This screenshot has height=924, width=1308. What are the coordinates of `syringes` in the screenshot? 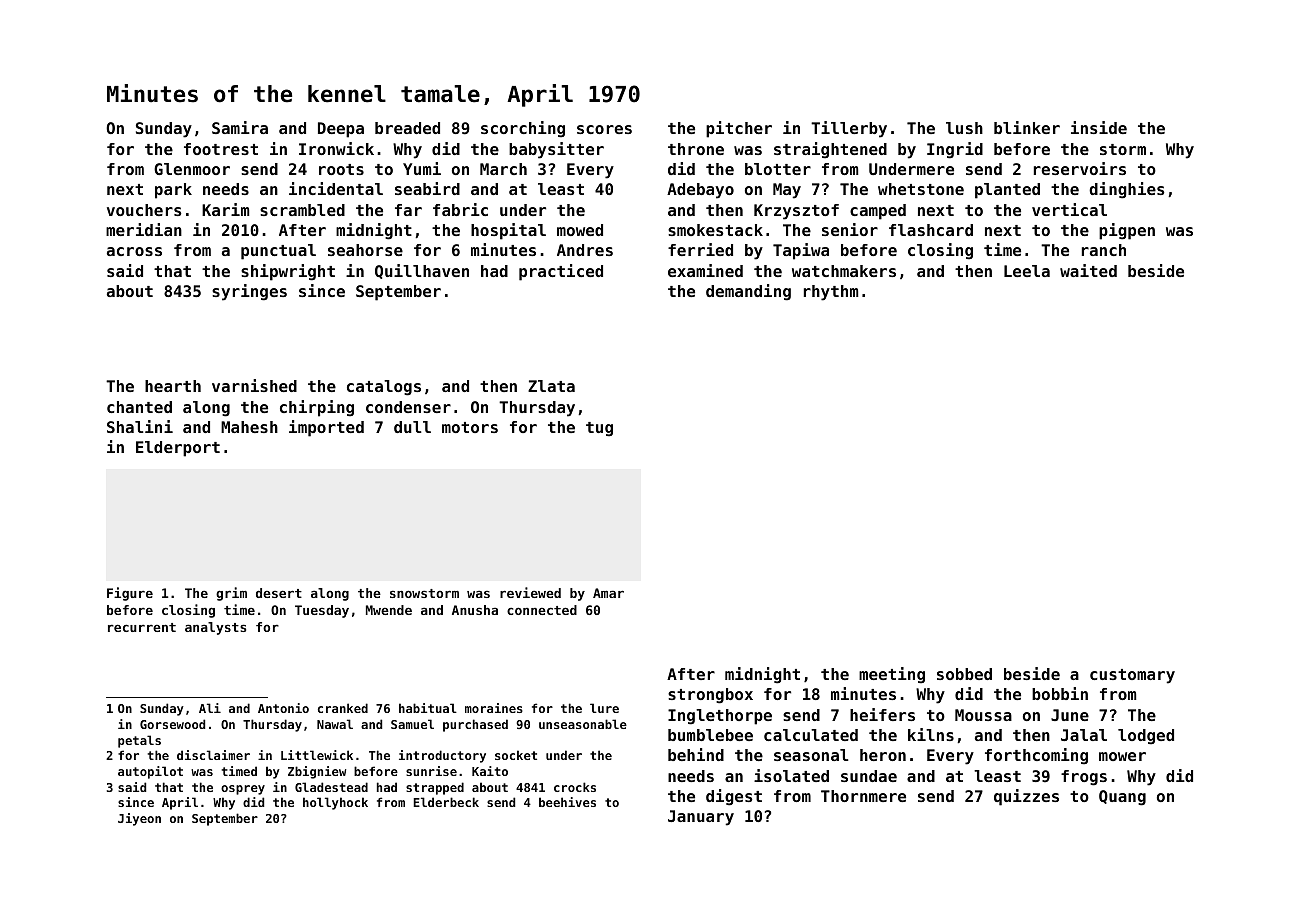 It's located at (249, 292).
